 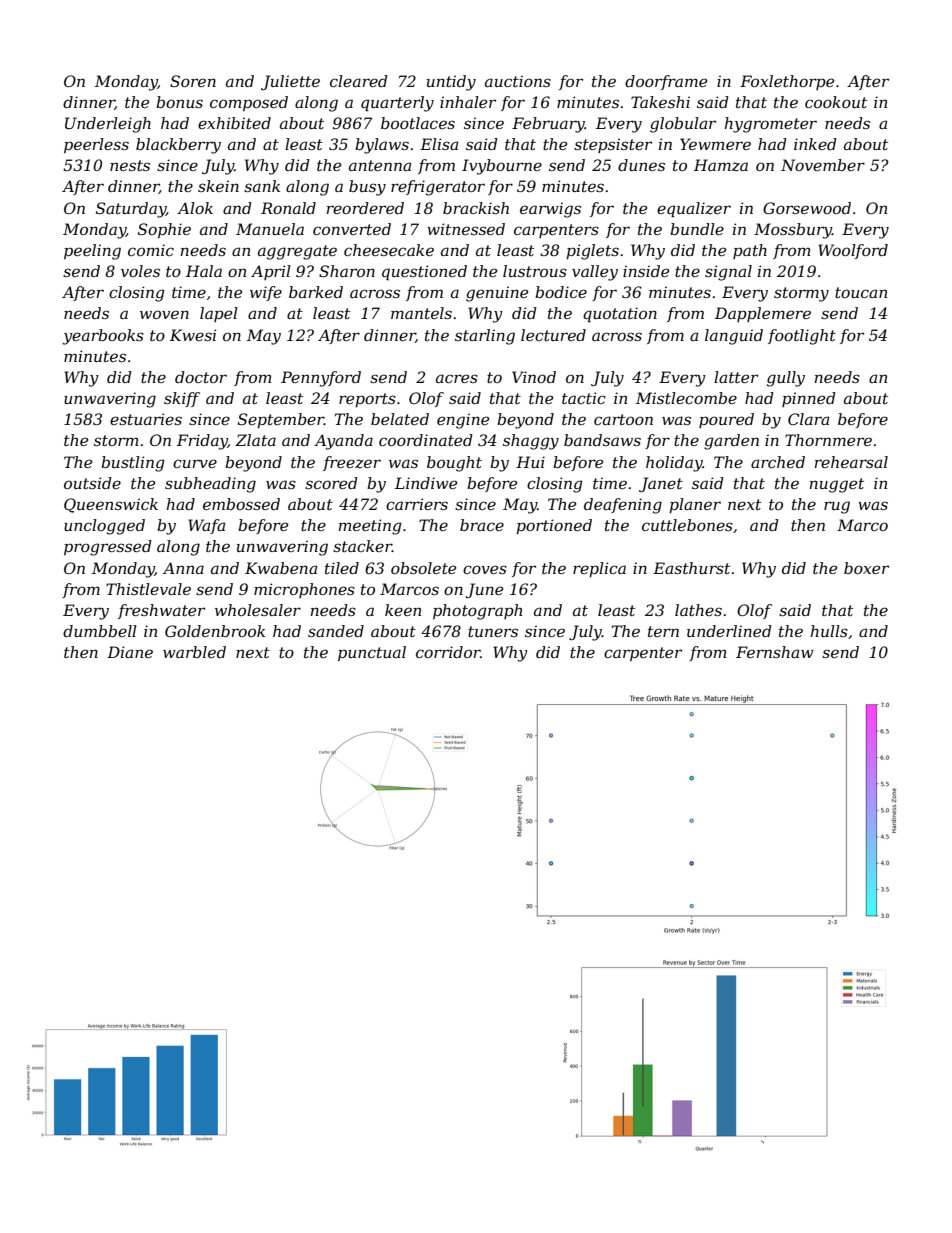 I want to click on Goldenbrook, so click(x=215, y=631).
